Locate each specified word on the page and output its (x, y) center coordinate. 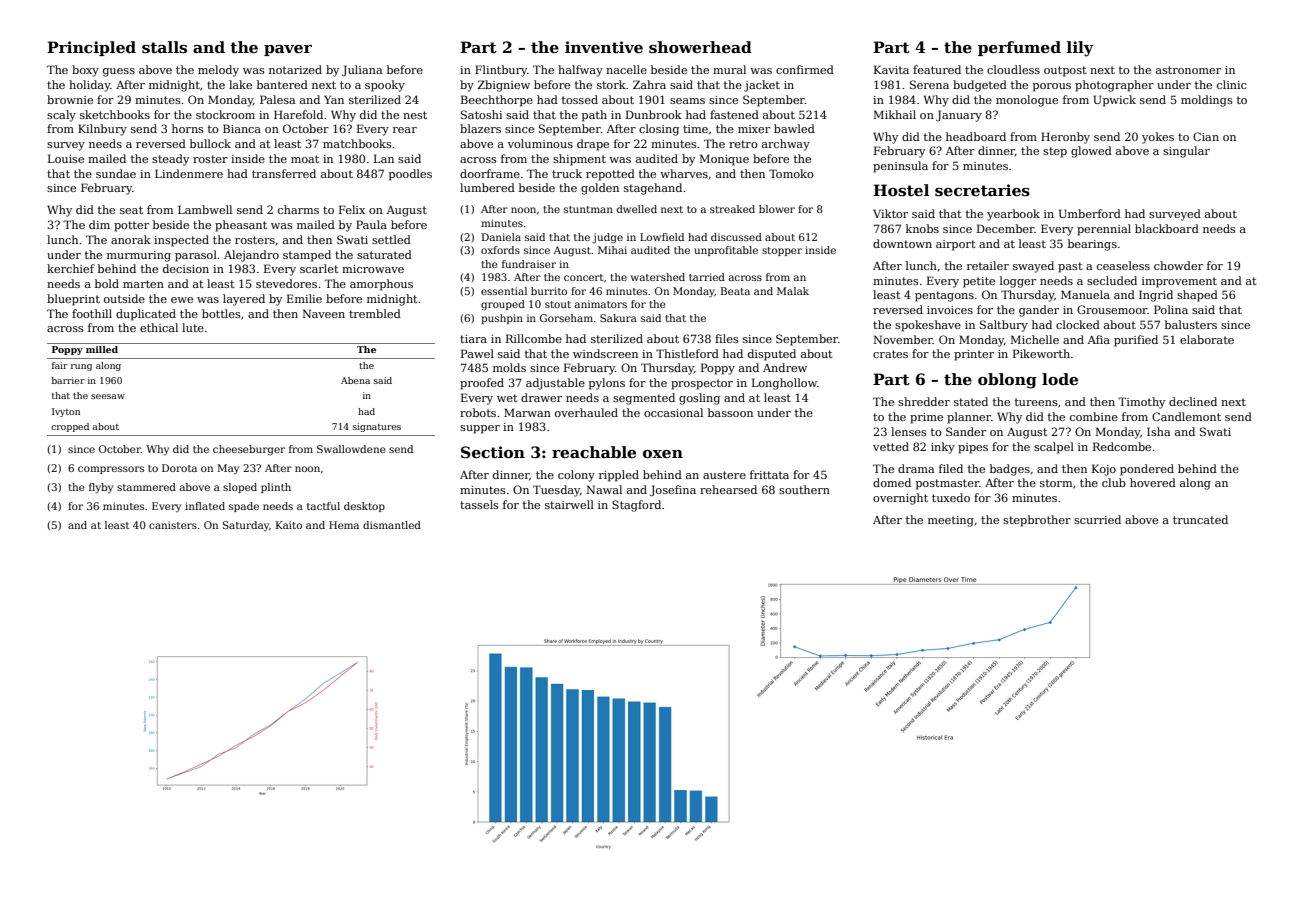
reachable (594, 452)
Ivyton (66, 412)
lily (1080, 49)
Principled (91, 48)
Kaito (289, 525)
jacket (762, 86)
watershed (658, 277)
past (1070, 267)
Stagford (636, 506)
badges (1010, 470)
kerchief (71, 268)
